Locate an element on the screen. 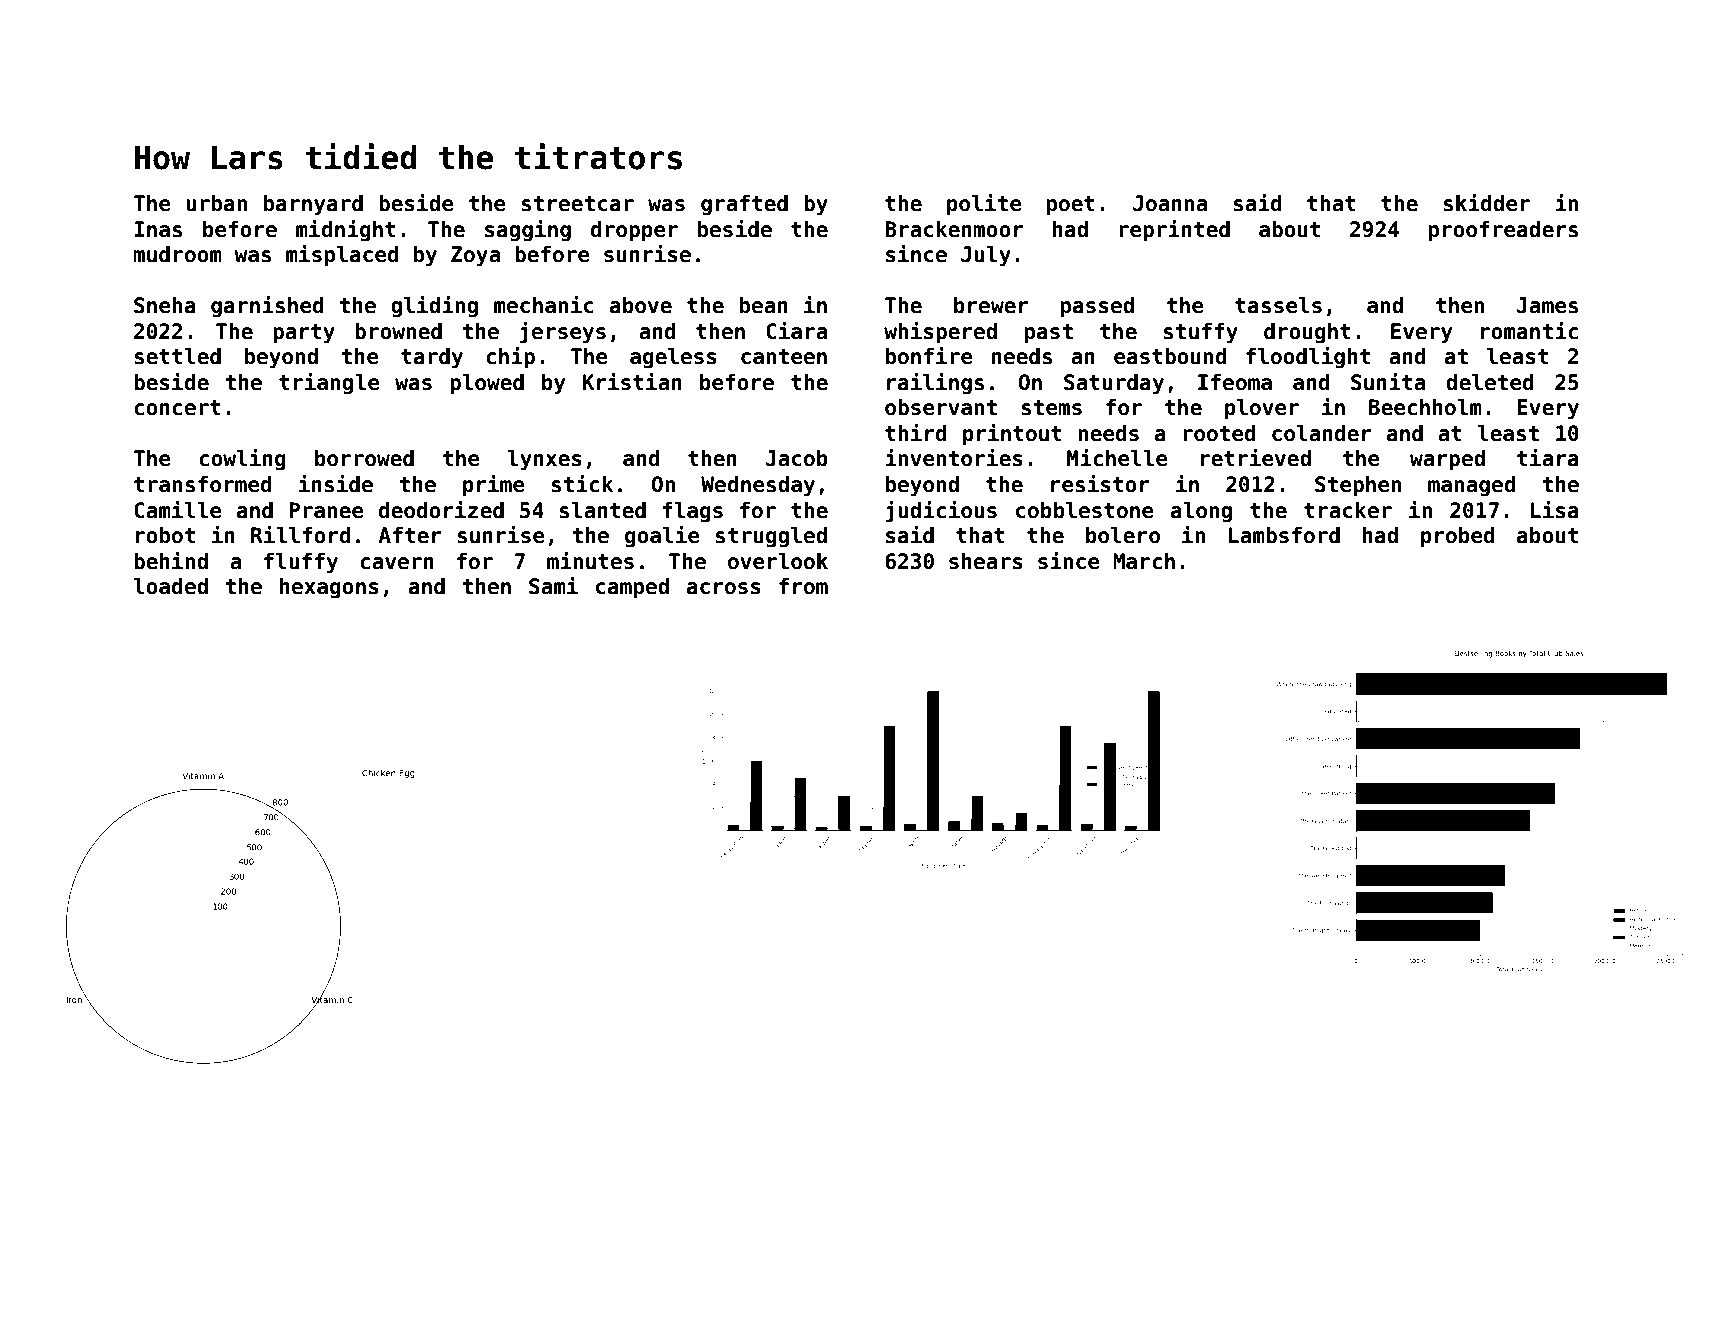  grafted is located at coordinates (744, 205).
